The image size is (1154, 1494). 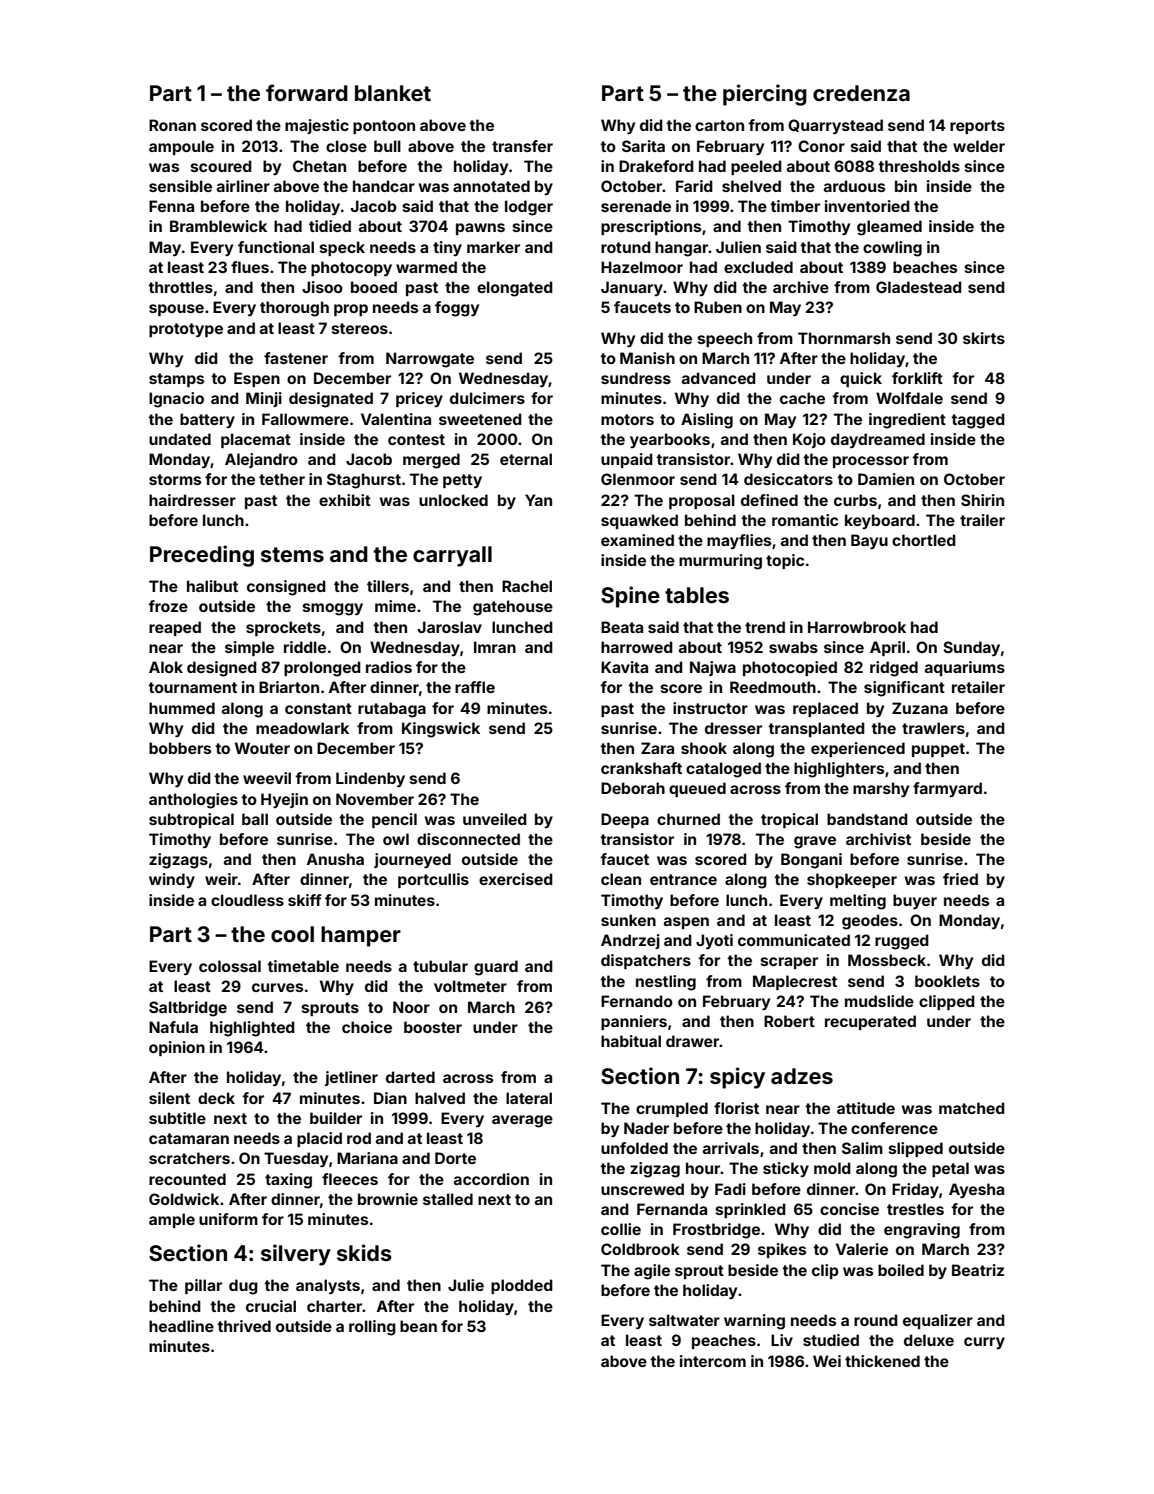 What do you see at coordinates (418, 1326) in the screenshot?
I see `bean` at bounding box center [418, 1326].
